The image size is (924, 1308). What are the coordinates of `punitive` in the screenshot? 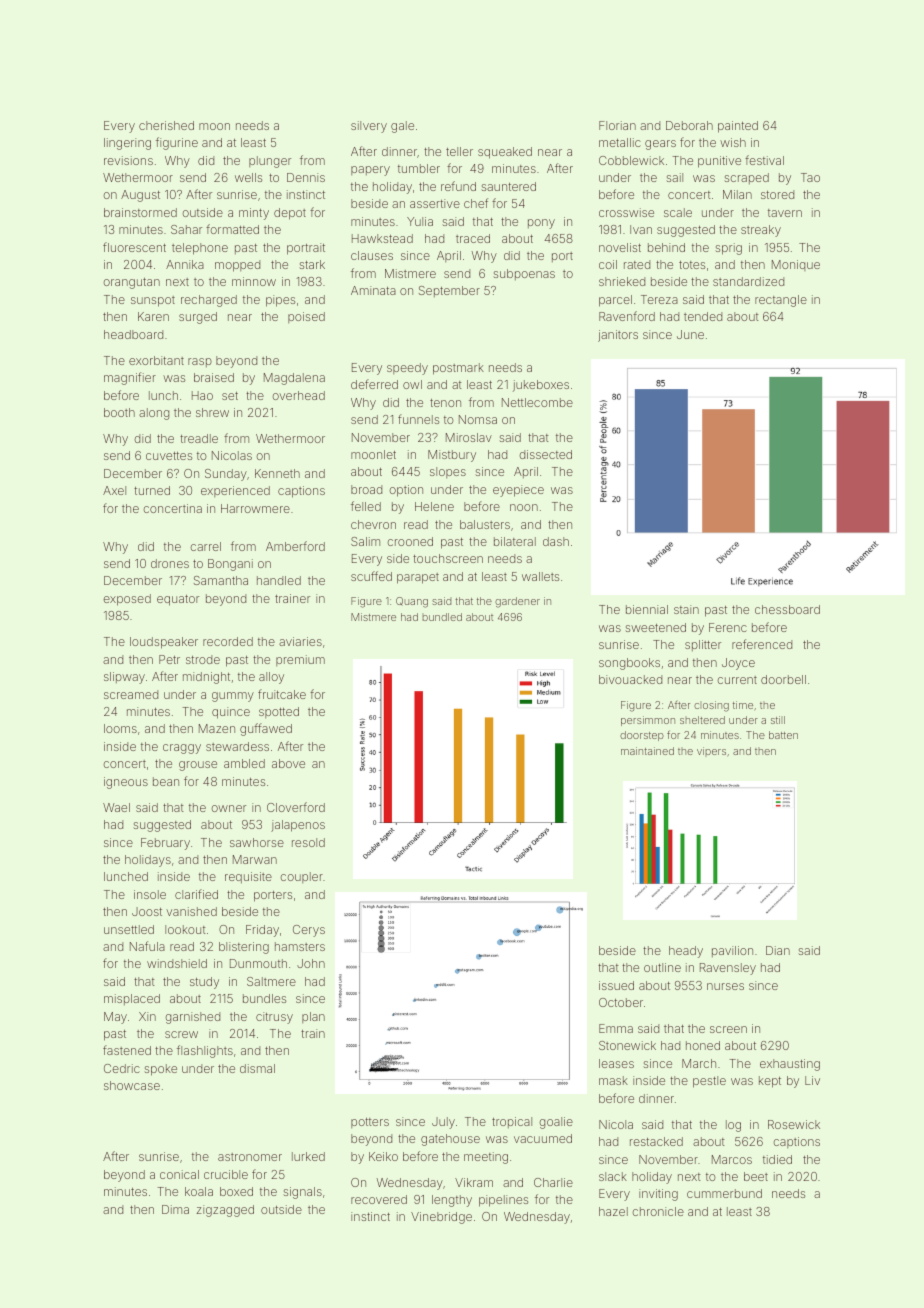 It's located at (719, 162).
